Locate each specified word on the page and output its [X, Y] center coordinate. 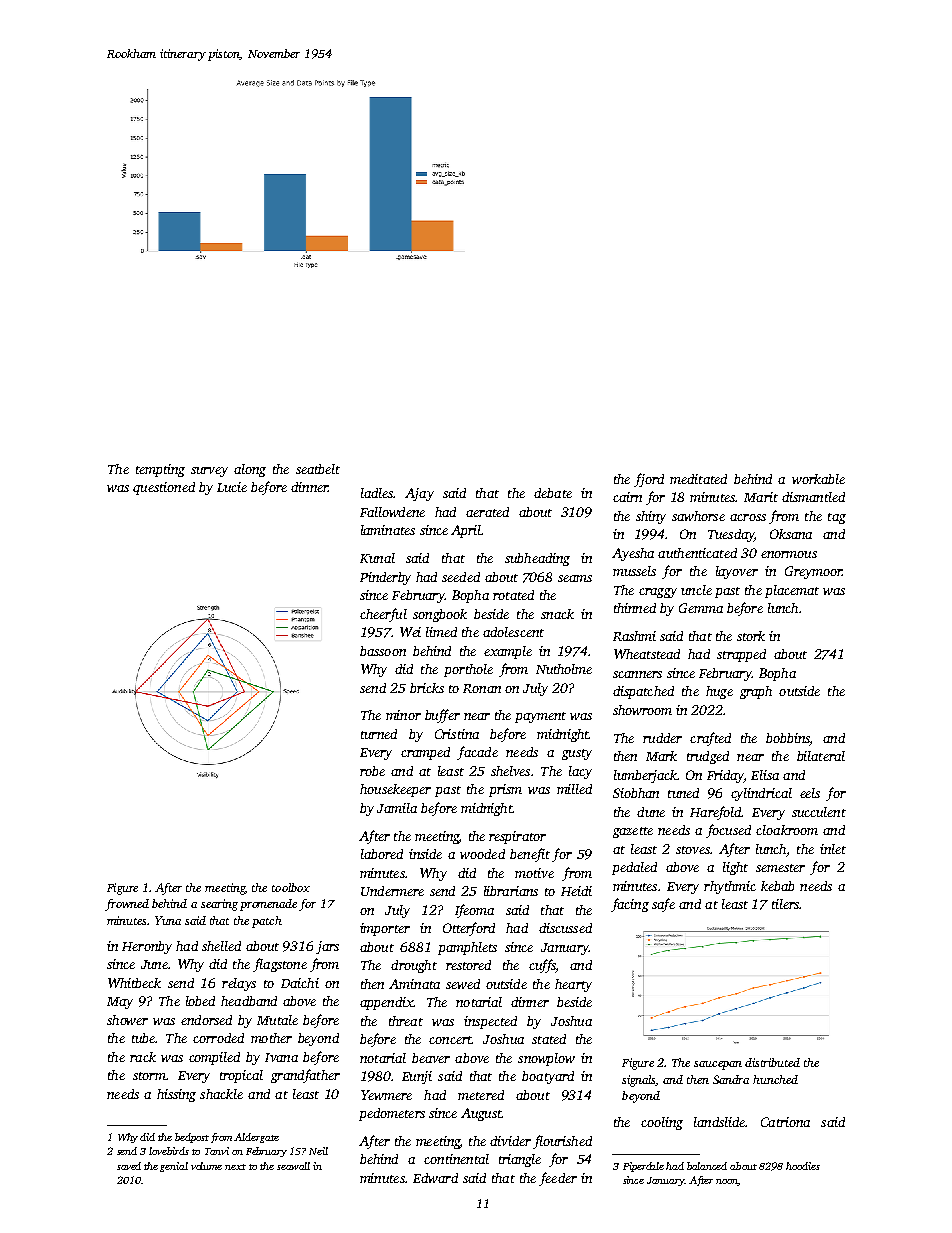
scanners [637, 674]
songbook [440, 615]
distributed [772, 1062]
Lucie [232, 487]
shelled [221, 946]
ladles [377, 493]
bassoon [383, 651]
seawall [293, 1166]
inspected [490, 1022]
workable [818, 479]
